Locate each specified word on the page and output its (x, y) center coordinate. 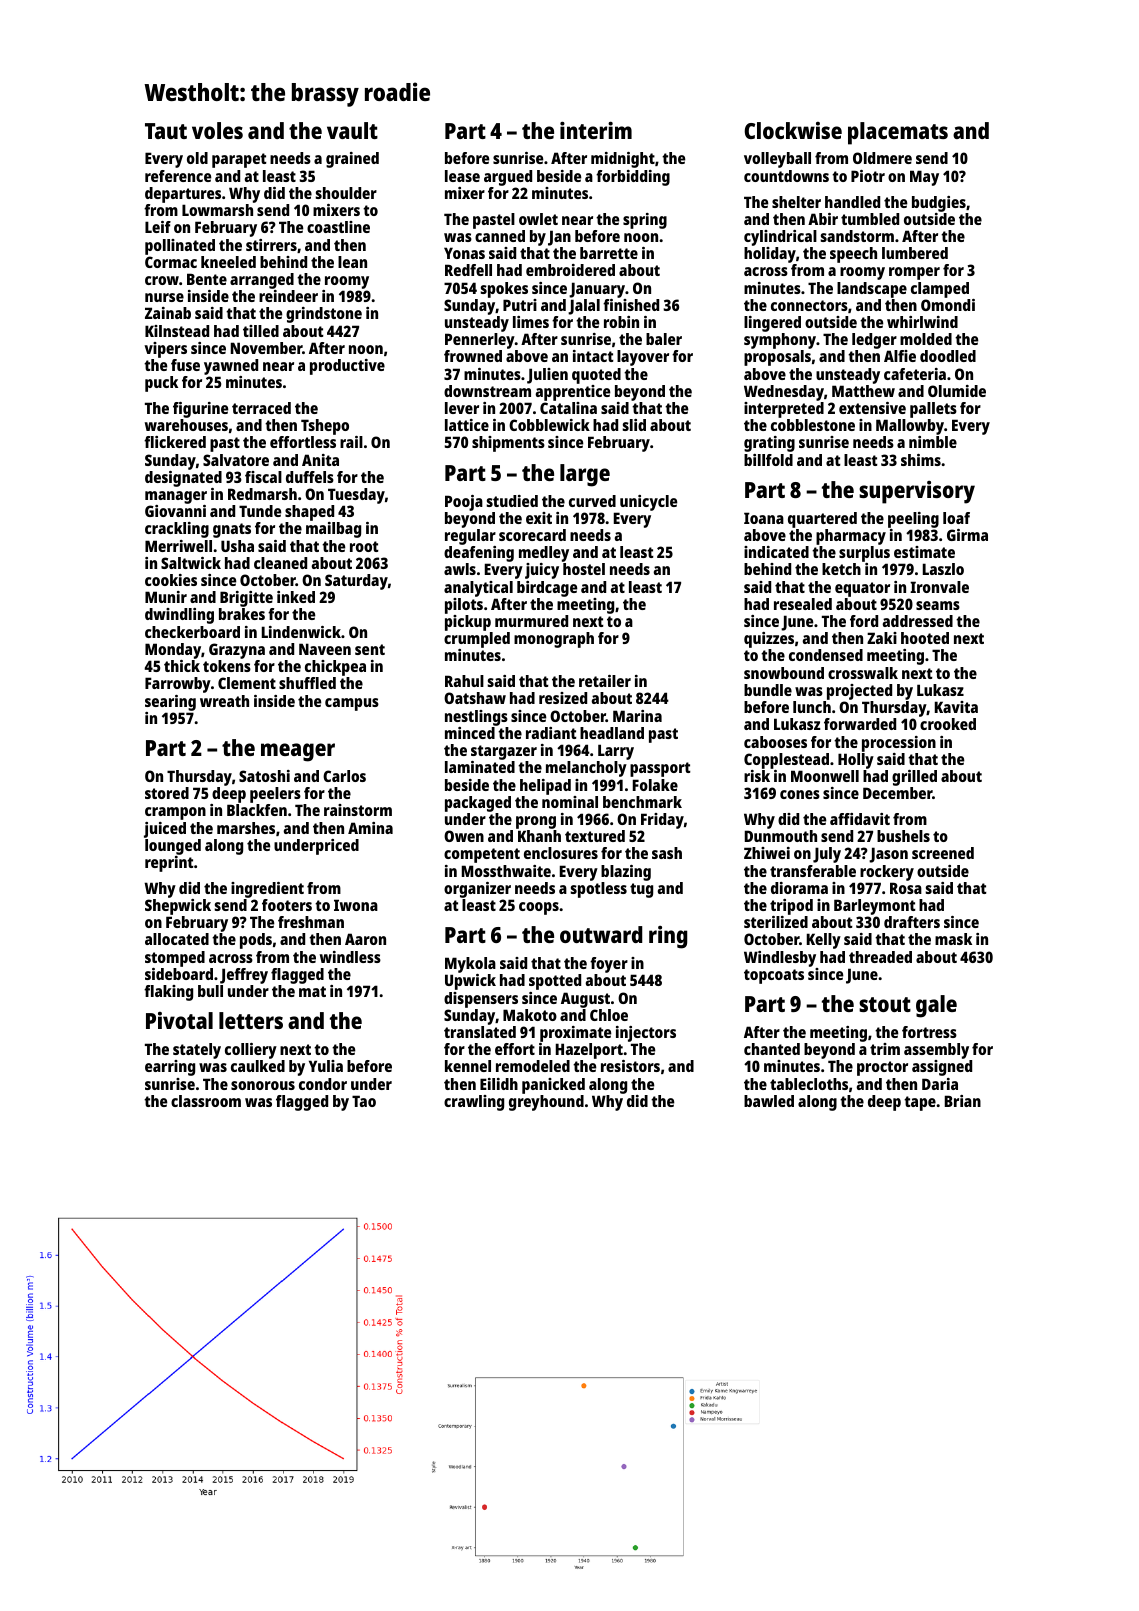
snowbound (784, 673)
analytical (478, 589)
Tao (364, 1101)
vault (352, 130)
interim (596, 130)
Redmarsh (262, 494)
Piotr (868, 176)
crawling (474, 1103)
